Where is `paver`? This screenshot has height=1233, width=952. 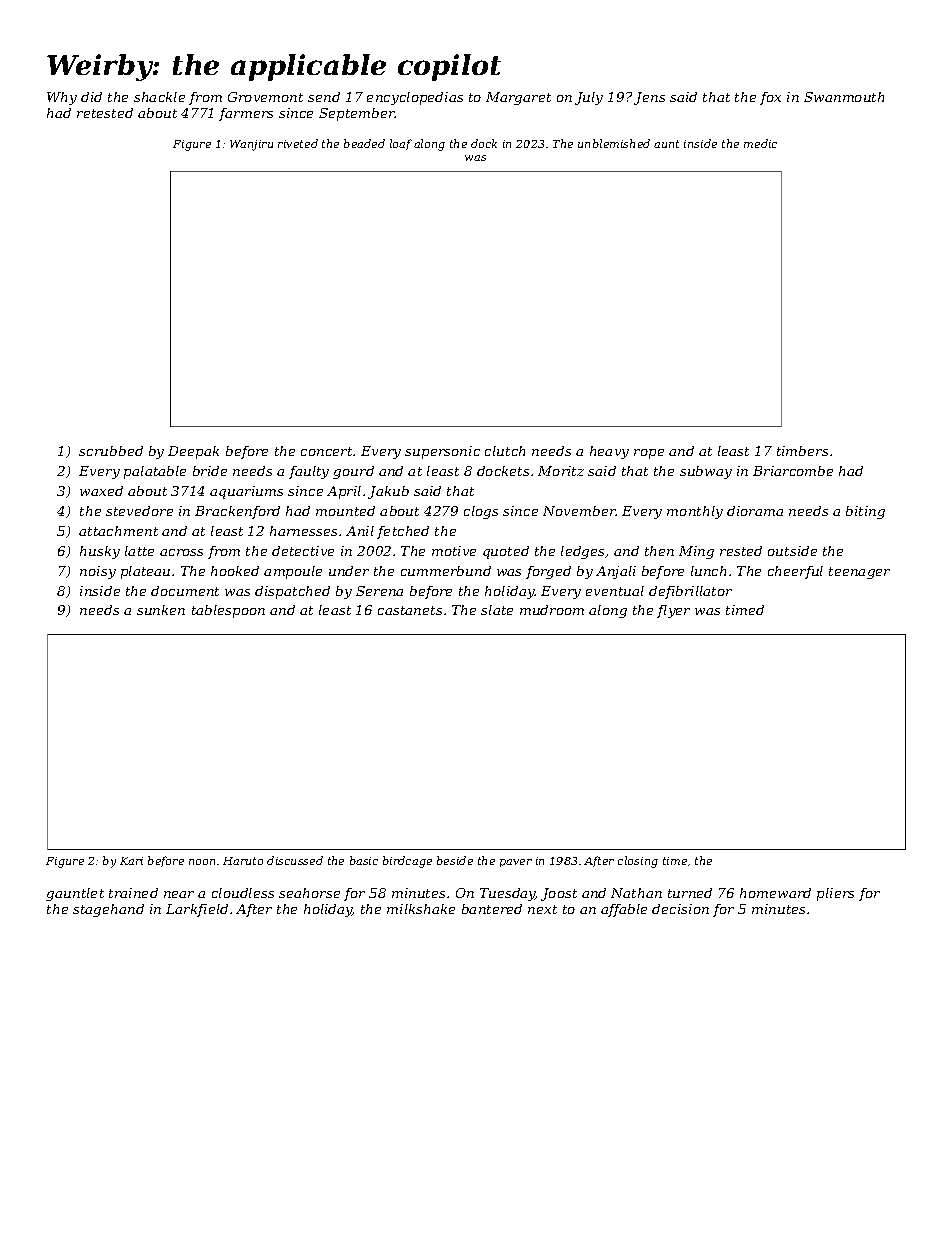 paver is located at coordinates (516, 863).
